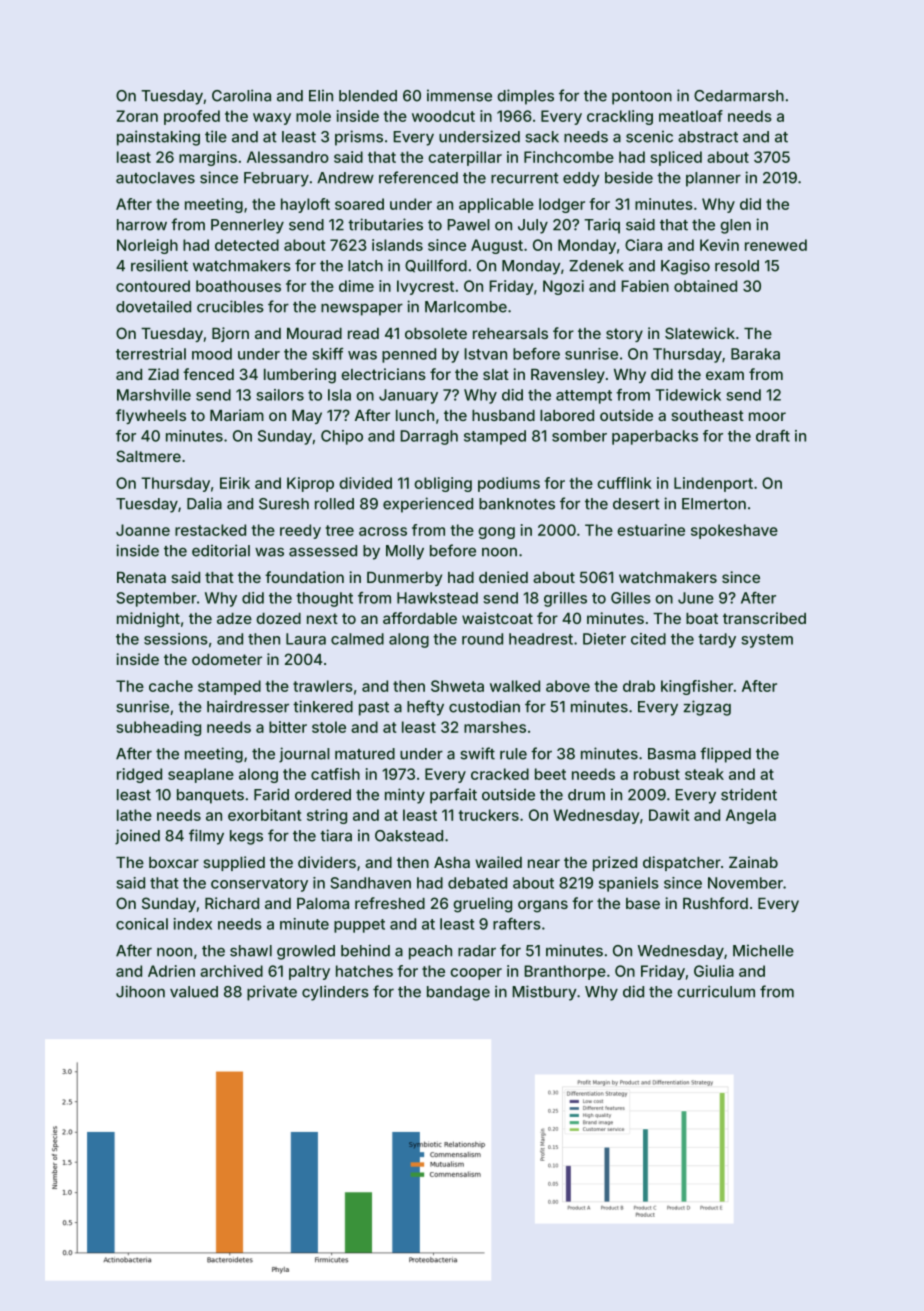 This screenshot has width=924, height=1311. What do you see at coordinates (272, 993) in the screenshot?
I see `private` at bounding box center [272, 993].
